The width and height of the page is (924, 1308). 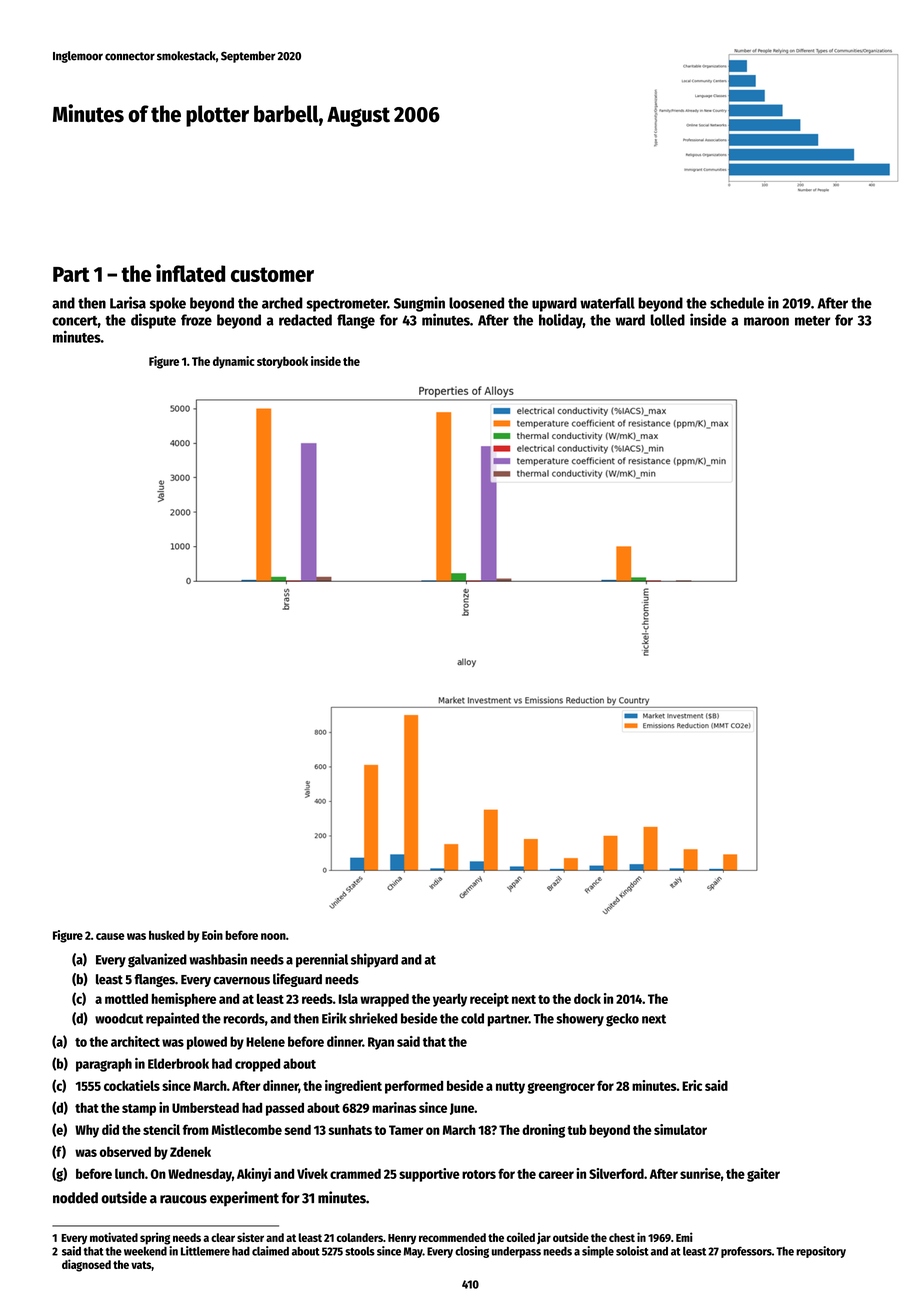 I want to click on repository, so click(x=821, y=1252).
